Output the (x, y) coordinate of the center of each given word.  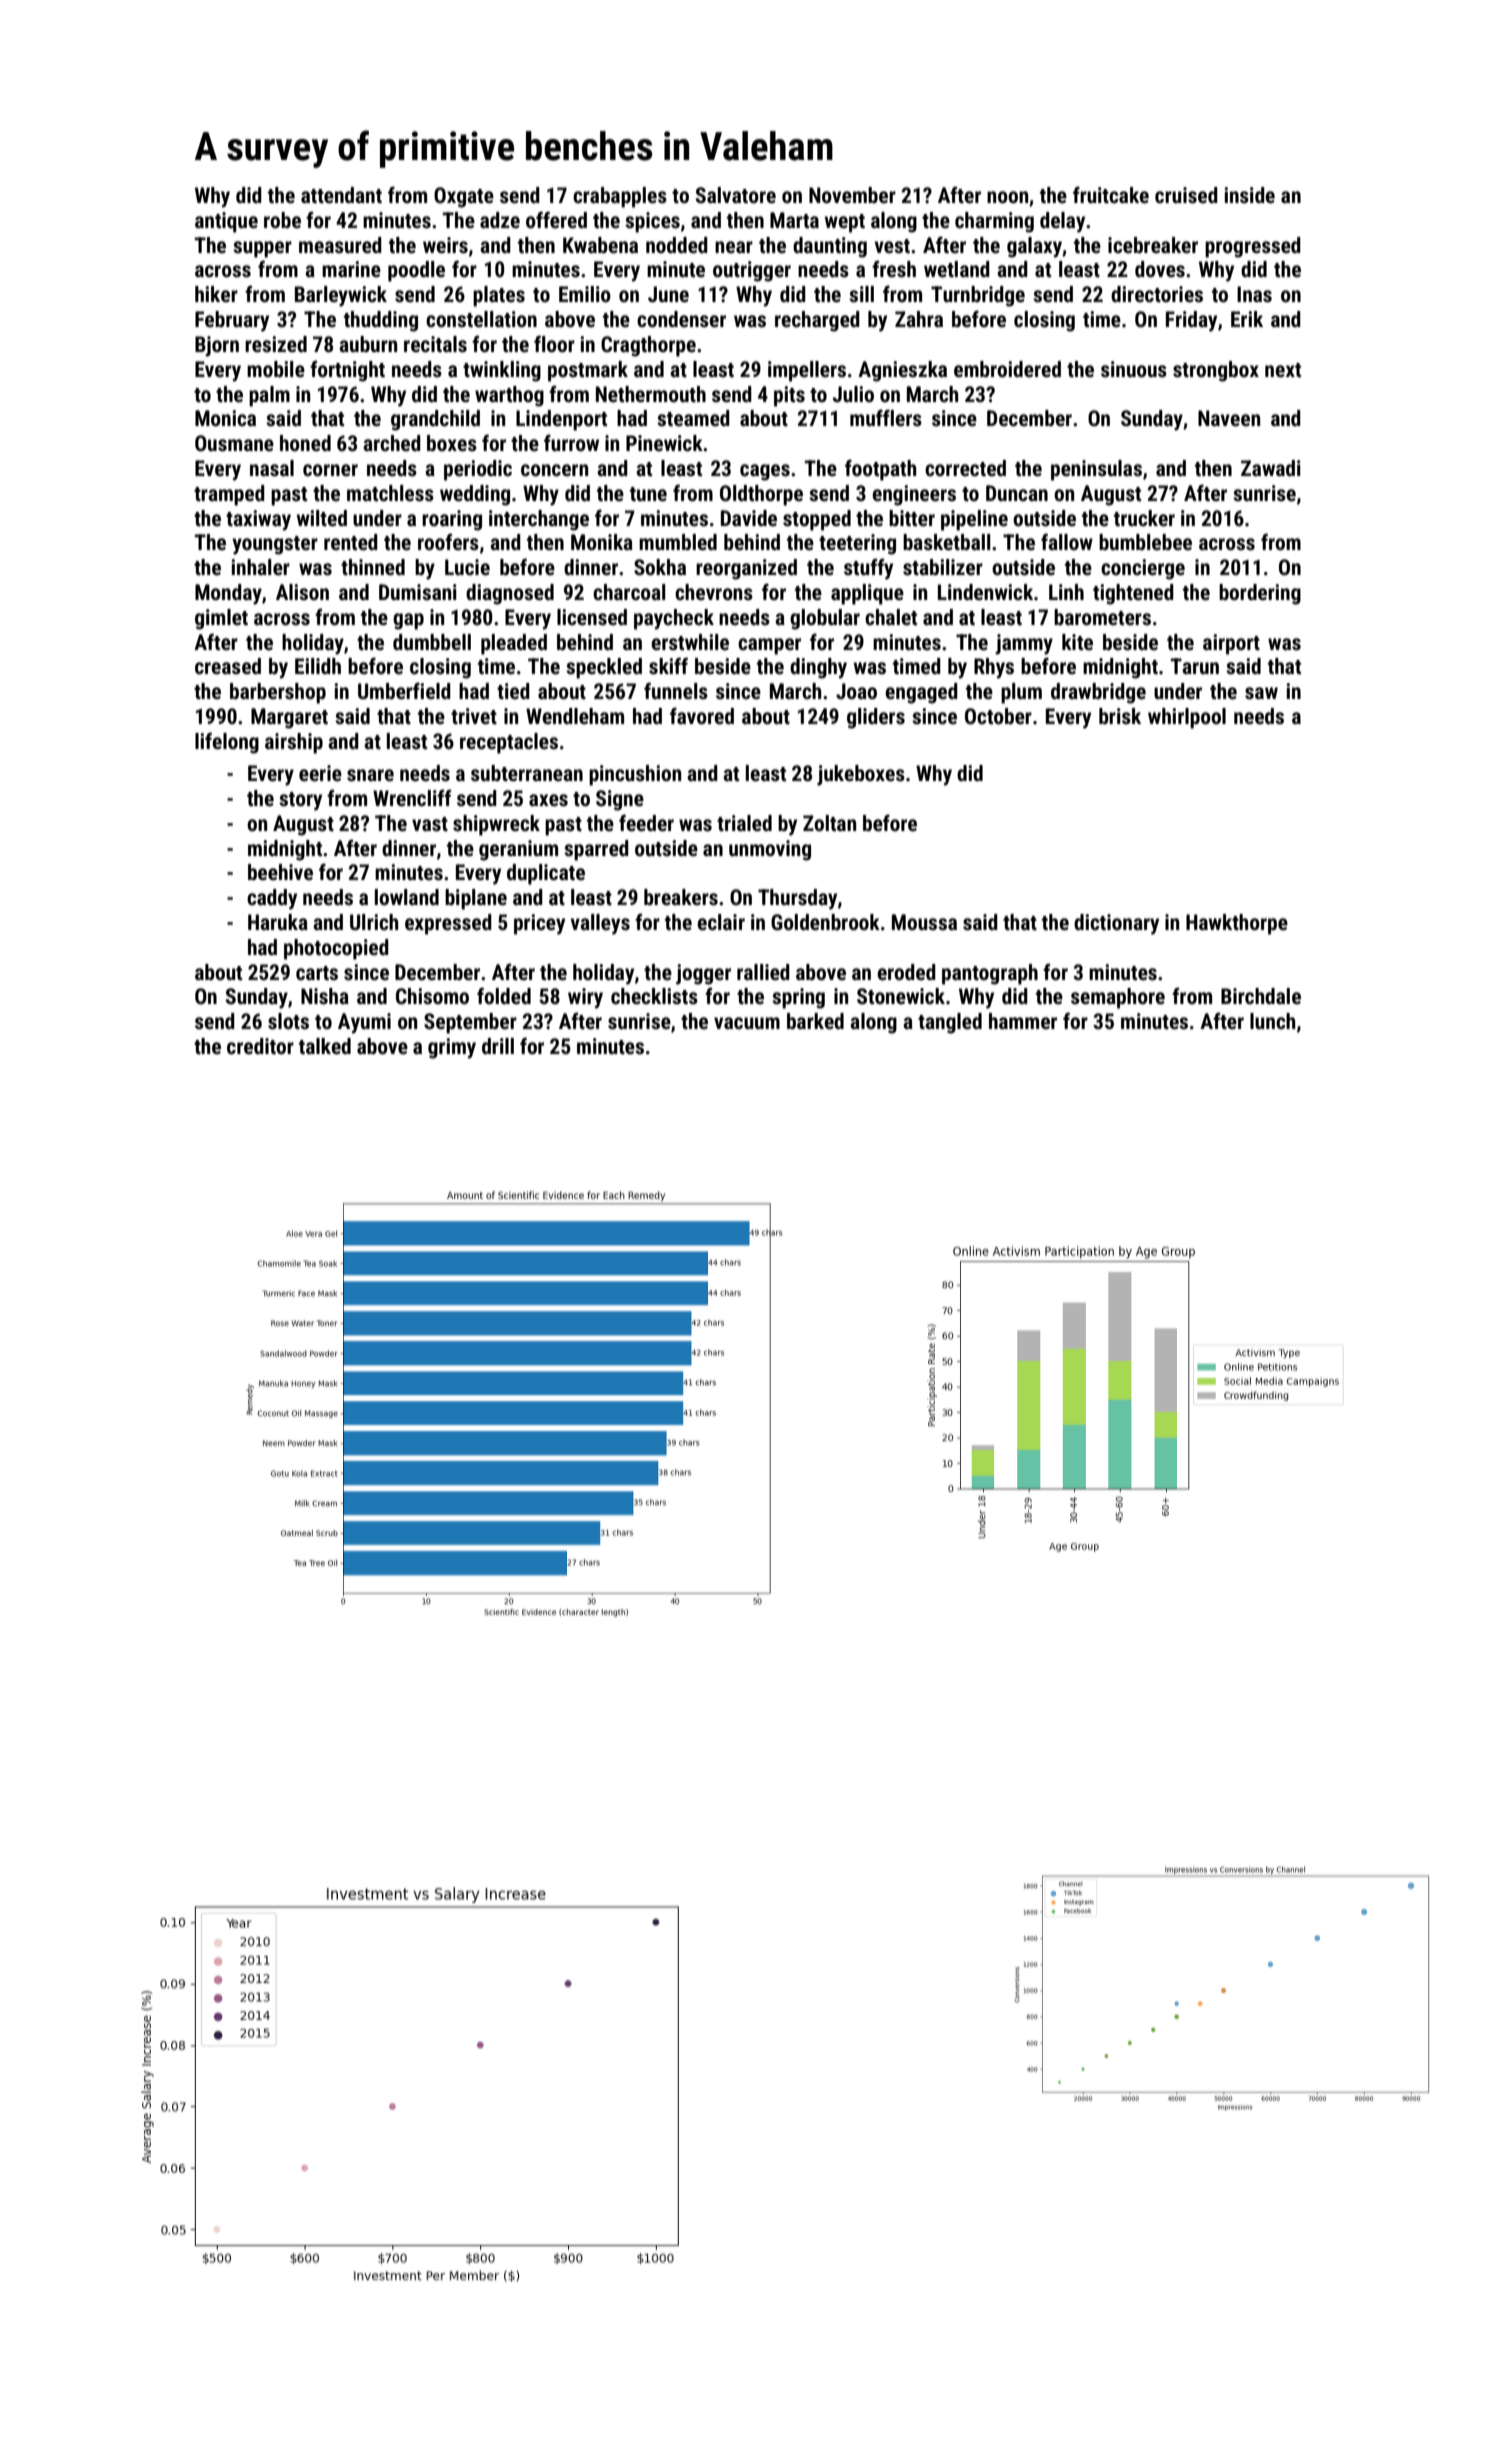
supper (262, 249)
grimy (452, 1048)
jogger (703, 974)
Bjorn (217, 346)
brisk (1120, 716)
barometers (1102, 617)
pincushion (635, 775)
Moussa (924, 922)
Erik (1247, 319)
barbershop (278, 693)
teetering (857, 544)
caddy (272, 899)
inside (1249, 195)
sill (861, 294)
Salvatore (736, 195)
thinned (373, 567)
